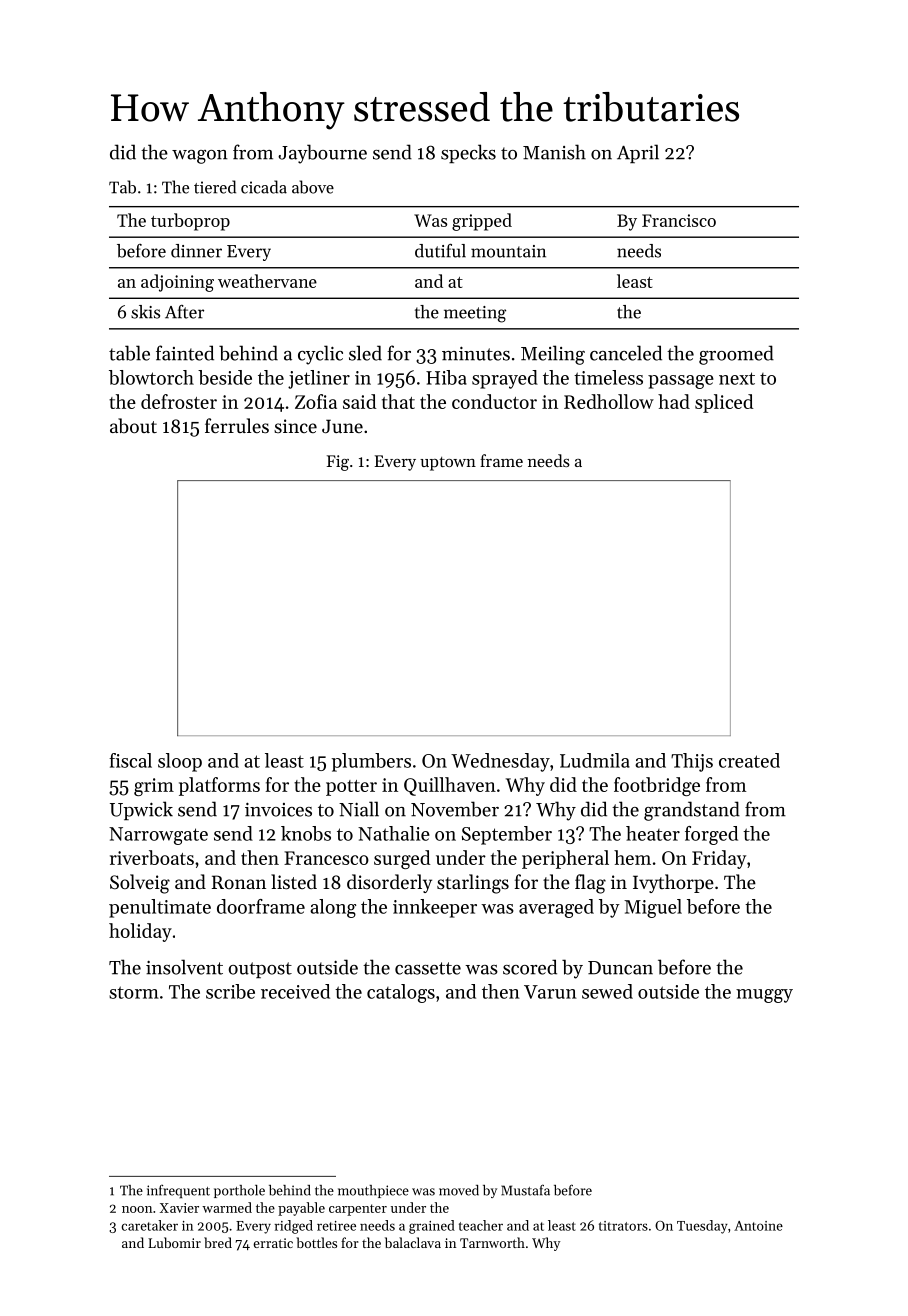 Image resolution: width=908 pixels, height=1316 pixels. What do you see at coordinates (500, 762) in the image?
I see `Wednesday` at bounding box center [500, 762].
